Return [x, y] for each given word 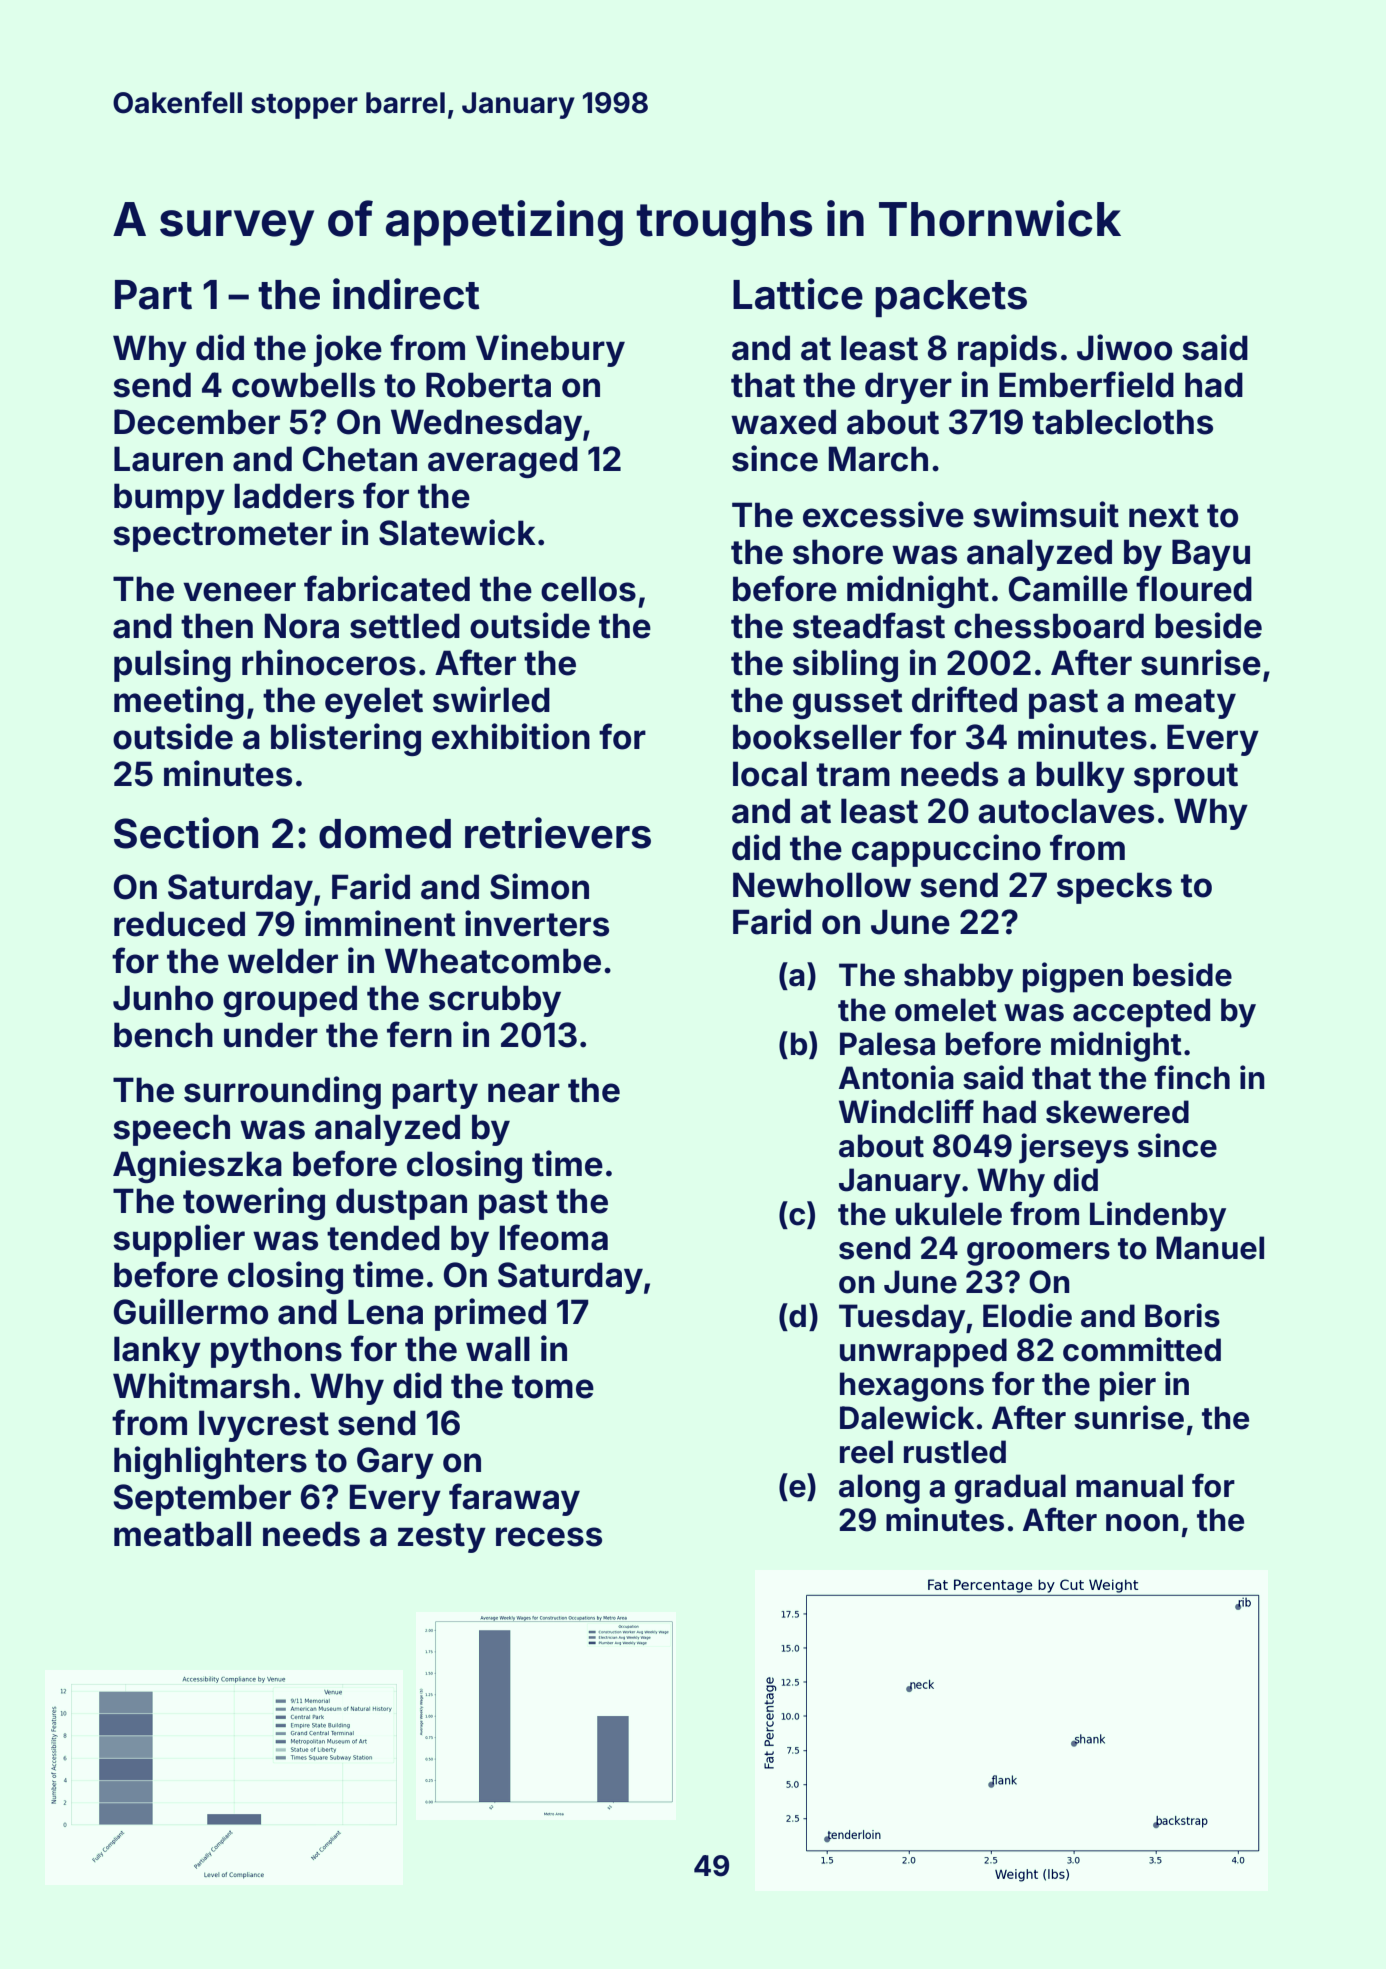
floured [1194, 588]
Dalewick [907, 1417]
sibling [845, 665]
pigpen [1073, 977]
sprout [1186, 778]
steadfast [869, 625]
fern [419, 1034]
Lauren [168, 459]
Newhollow [822, 885]
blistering [346, 739]
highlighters [210, 1462]
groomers [1038, 1254]
